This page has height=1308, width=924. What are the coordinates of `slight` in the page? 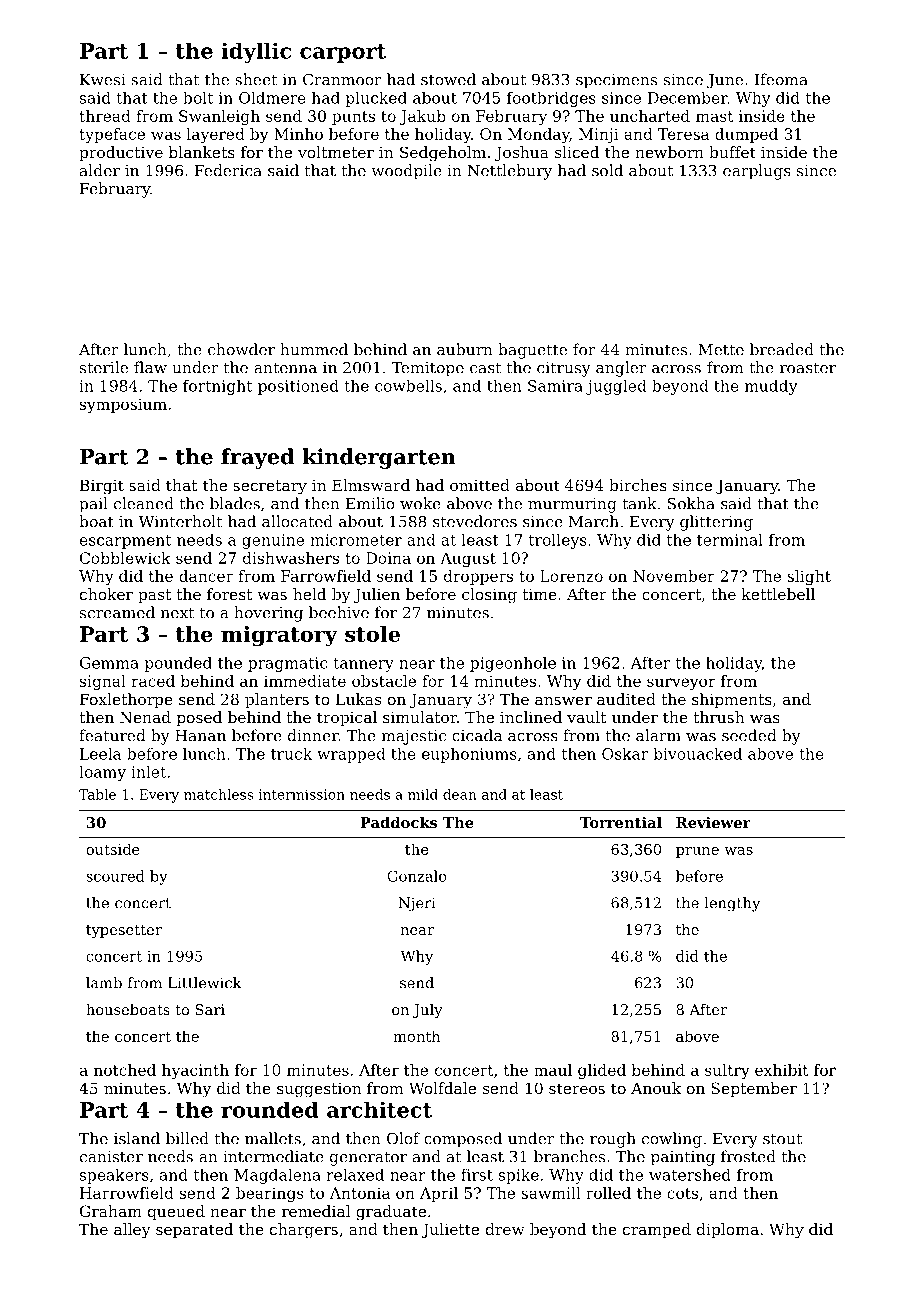 It's located at (809, 577).
